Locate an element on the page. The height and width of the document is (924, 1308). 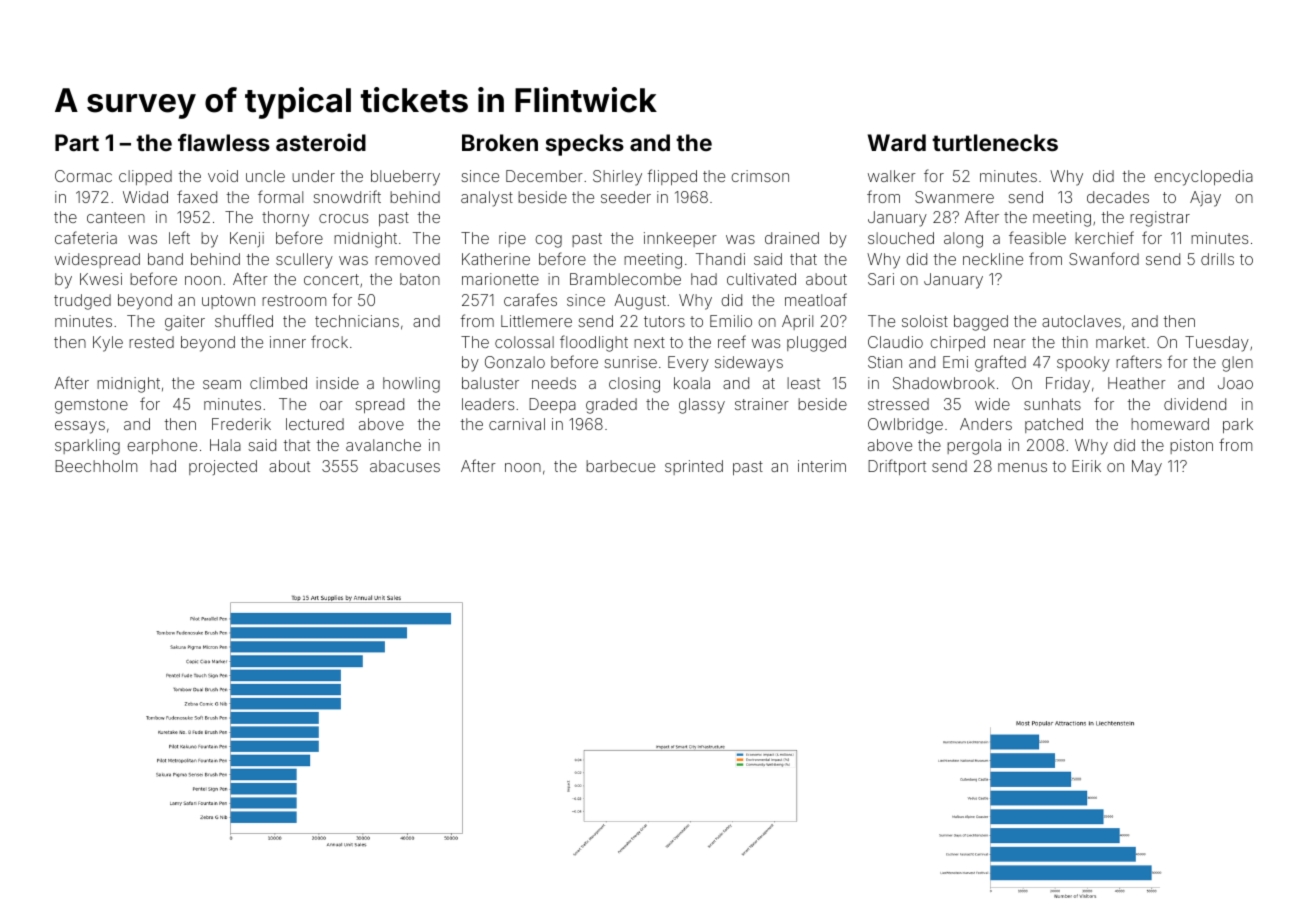
Frederik is located at coordinates (241, 424).
